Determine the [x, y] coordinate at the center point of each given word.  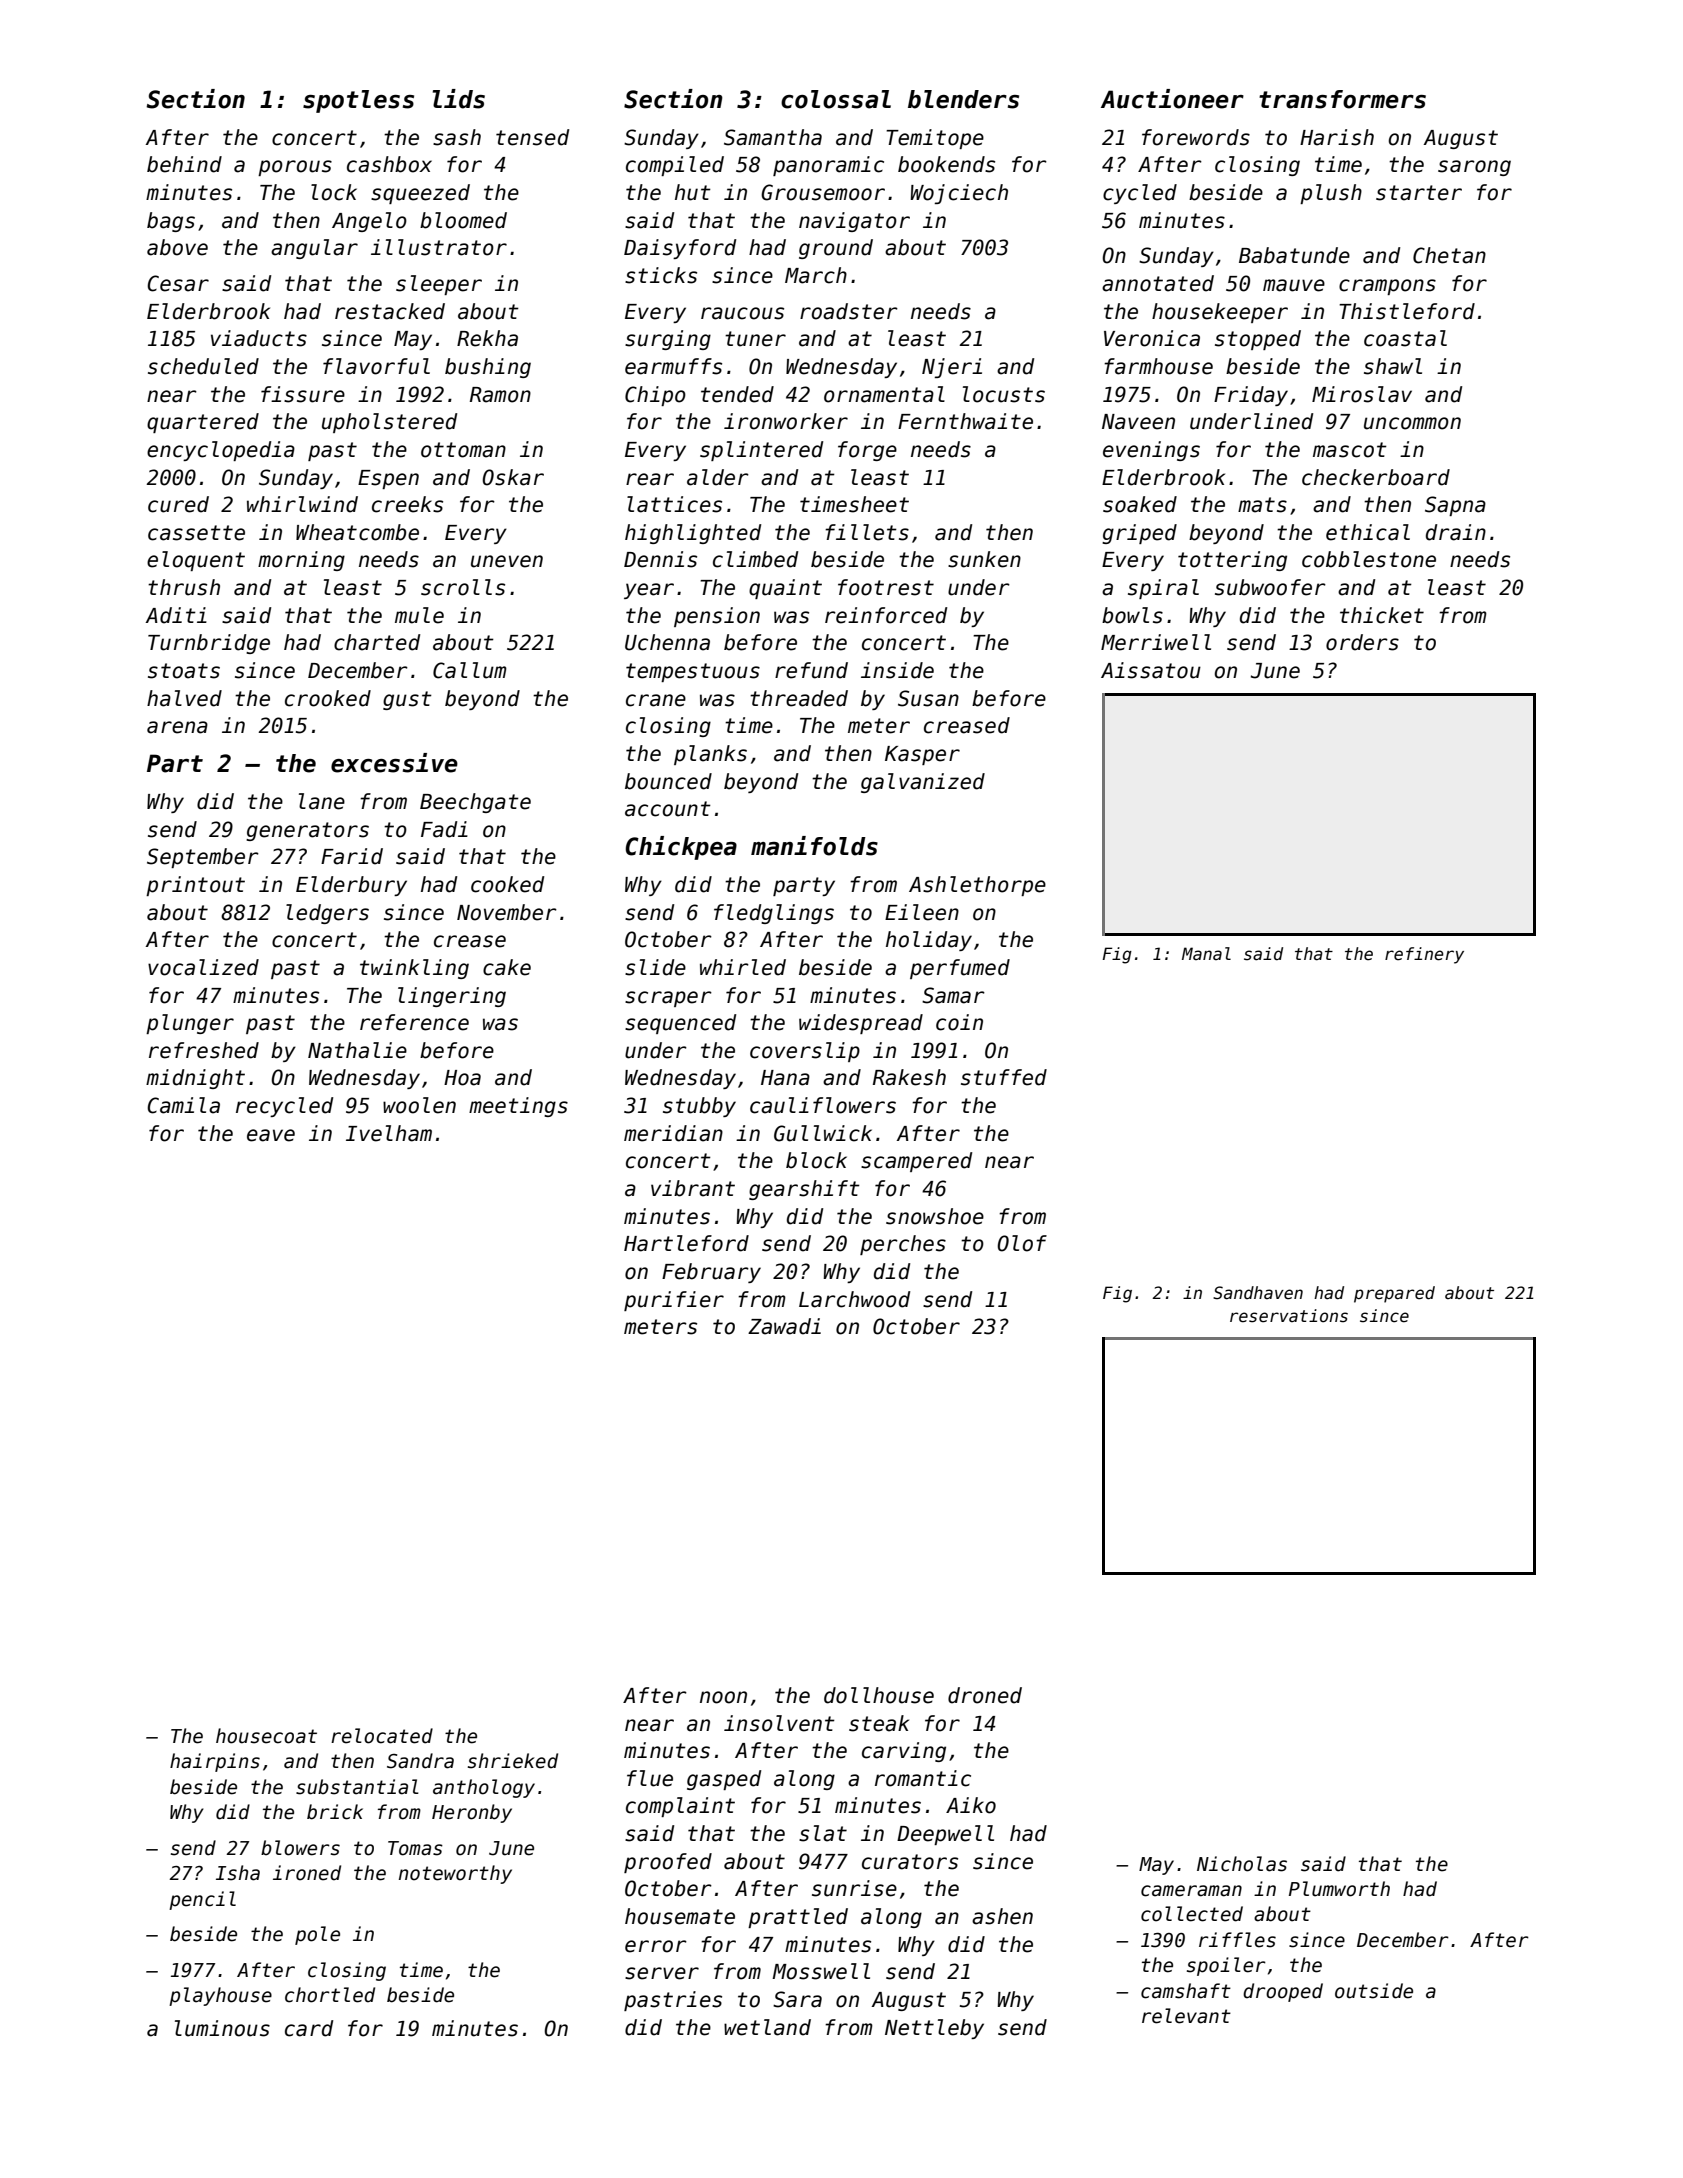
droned [985, 1695]
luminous [222, 2028]
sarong [1474, 168]
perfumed [960, 969]
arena [177, 727]
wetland [767, 2027]
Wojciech [959, 194]
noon [723, 1697]
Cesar [178, 283]
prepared [1394, 1294]
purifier [674, 1301]
